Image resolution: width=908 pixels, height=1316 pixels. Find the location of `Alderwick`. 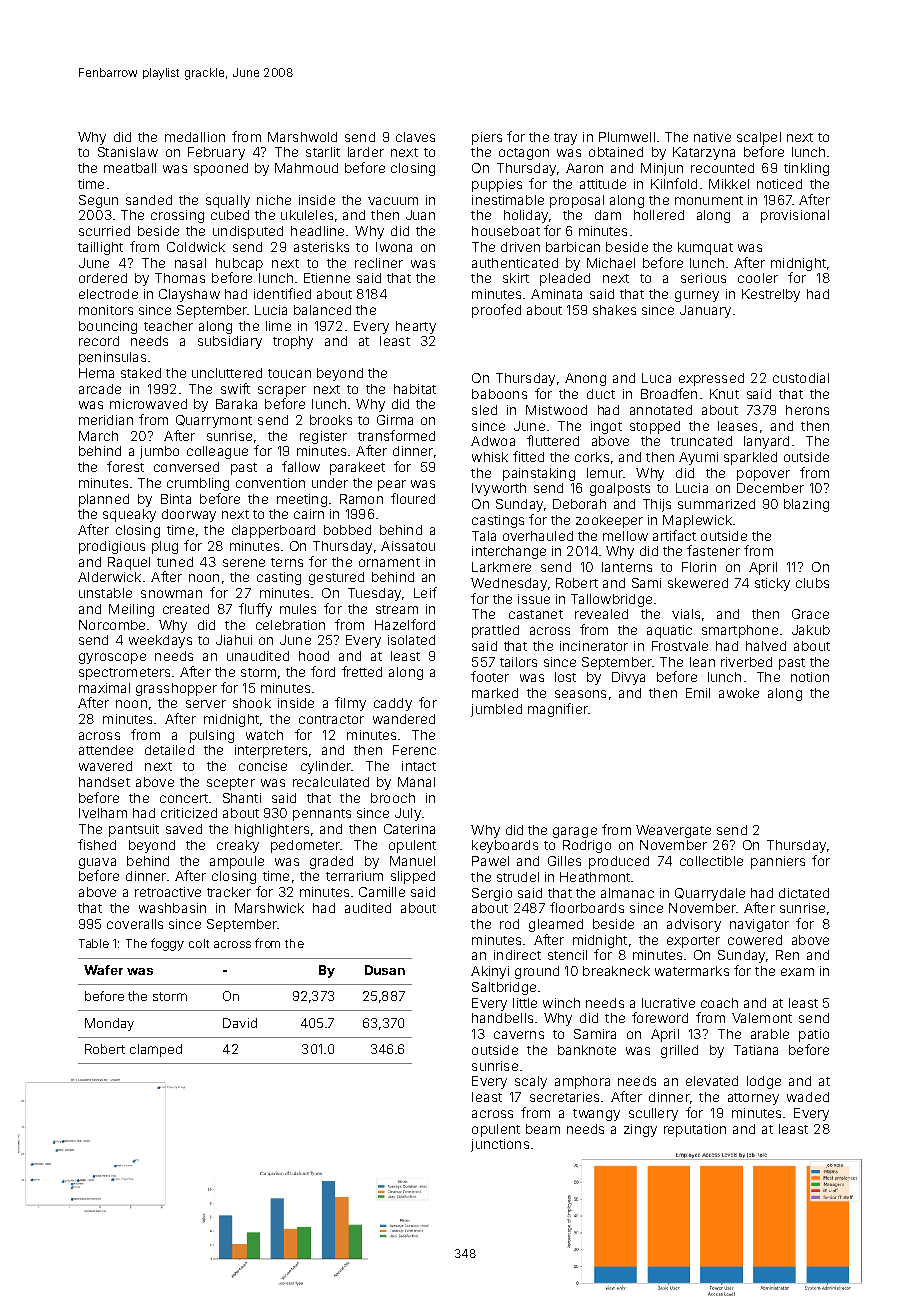

Alderwick is located at coordinates (109, 577).
